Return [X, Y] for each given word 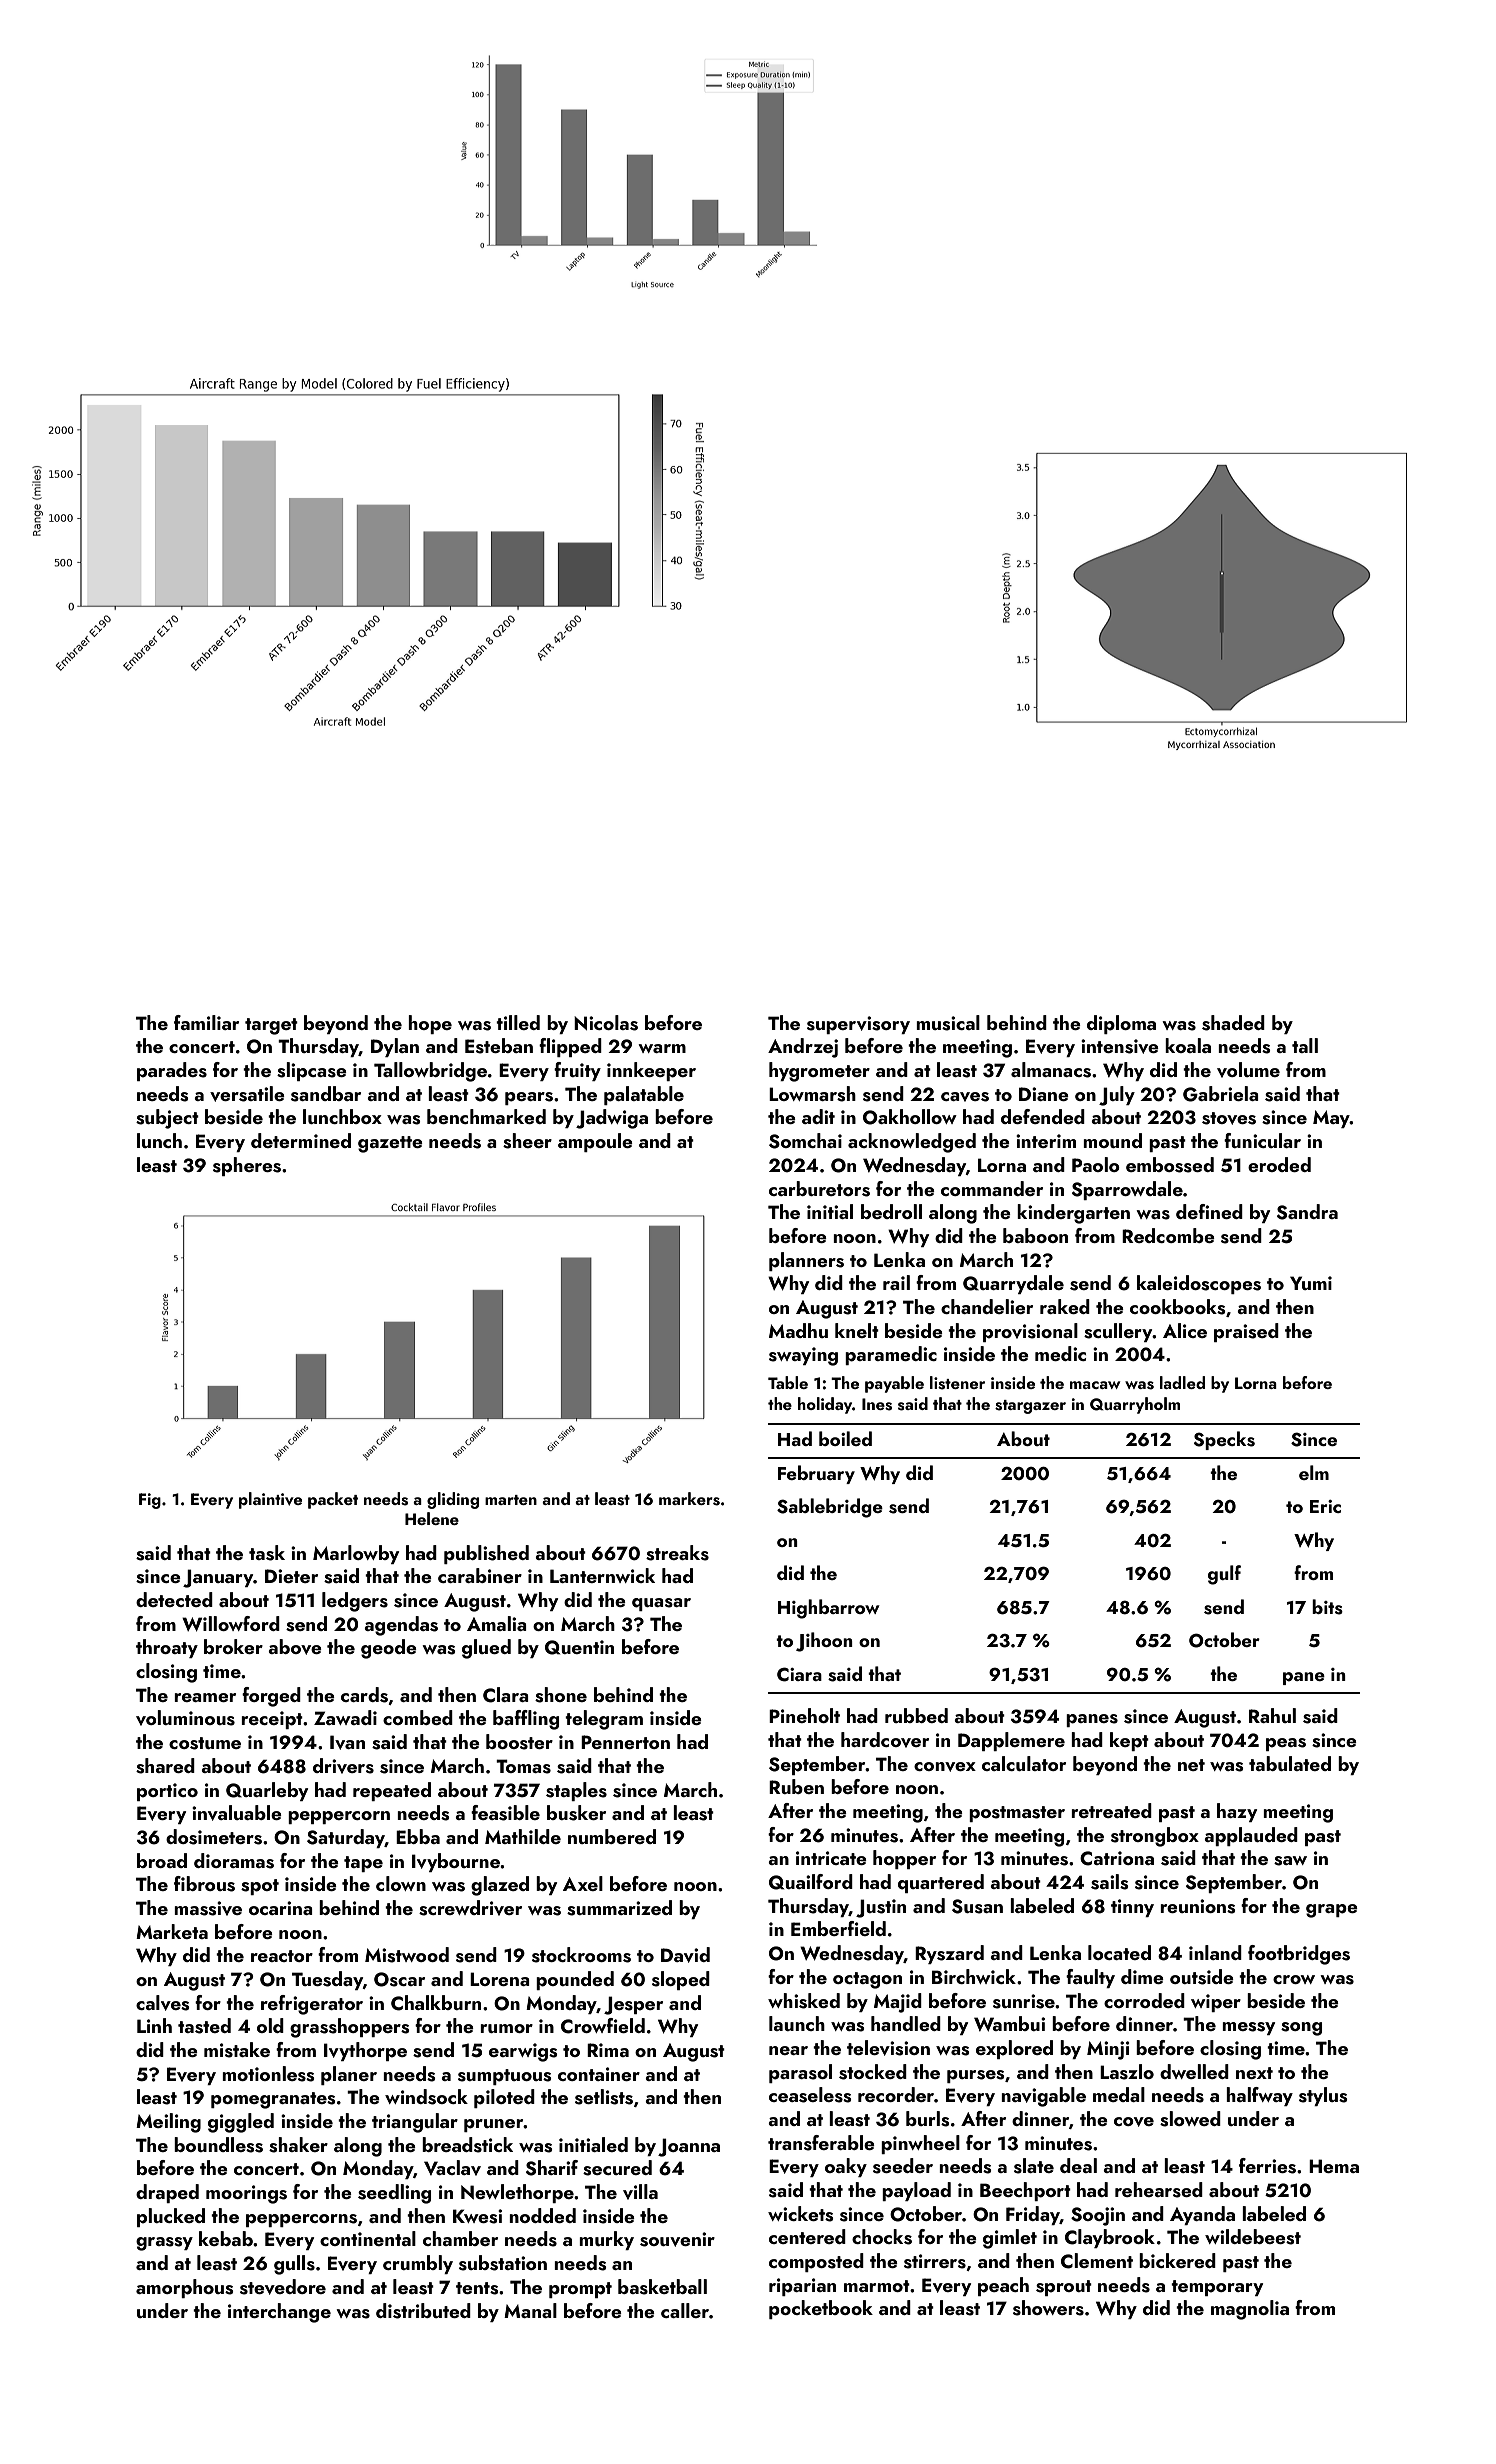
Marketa [172, 1931]
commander [992, 1188]
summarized [619, 1908]
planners [806, 1261]
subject [167, 1119]
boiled [845, 1438]
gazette [390, 1144]
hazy [1237, 1812]
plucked [171, 2217]
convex [945, 1767]
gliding [453, 1500]
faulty [1090, 1978]
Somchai [805, 1141]
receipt [272, 1720]
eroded [1279, 1164]
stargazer [1030, 1407]
